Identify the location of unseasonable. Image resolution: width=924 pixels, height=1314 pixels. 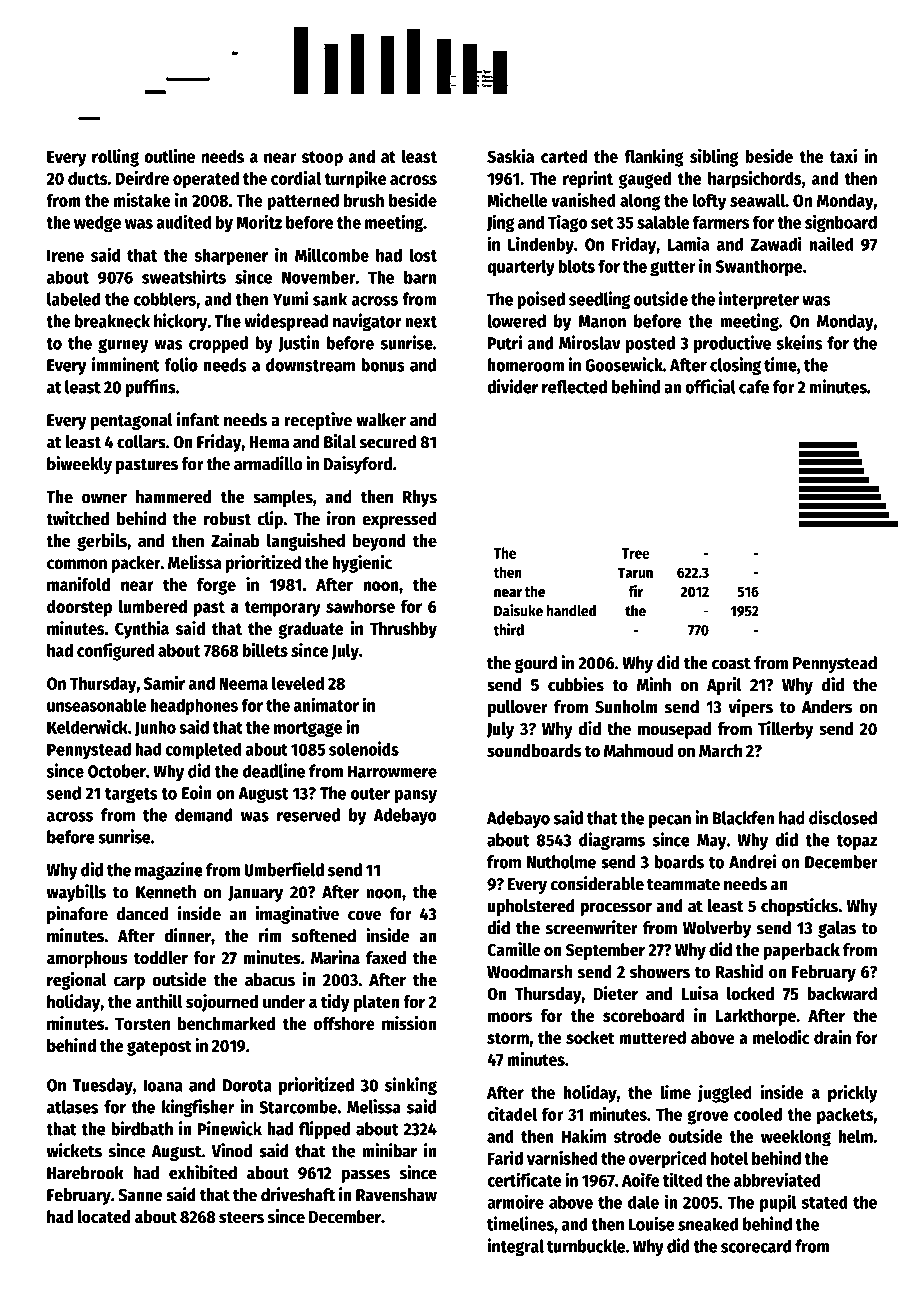
(96, 705).
